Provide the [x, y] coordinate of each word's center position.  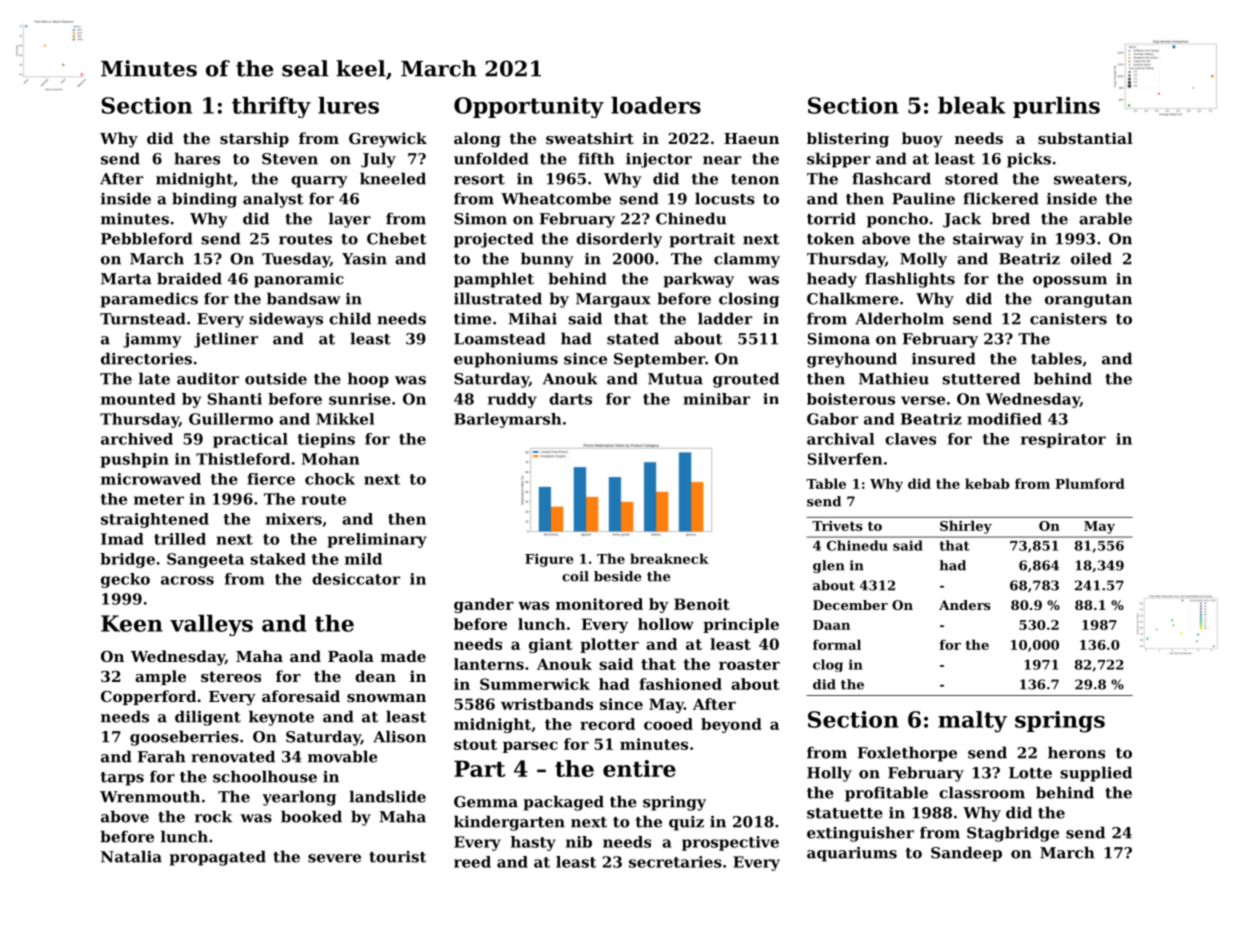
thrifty [271, 107]
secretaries [675, 862]
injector [659, 160]
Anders [965, 605]
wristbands [547, 704]
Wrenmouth [150, 796]
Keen [132, 623]
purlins [1056, 107]
